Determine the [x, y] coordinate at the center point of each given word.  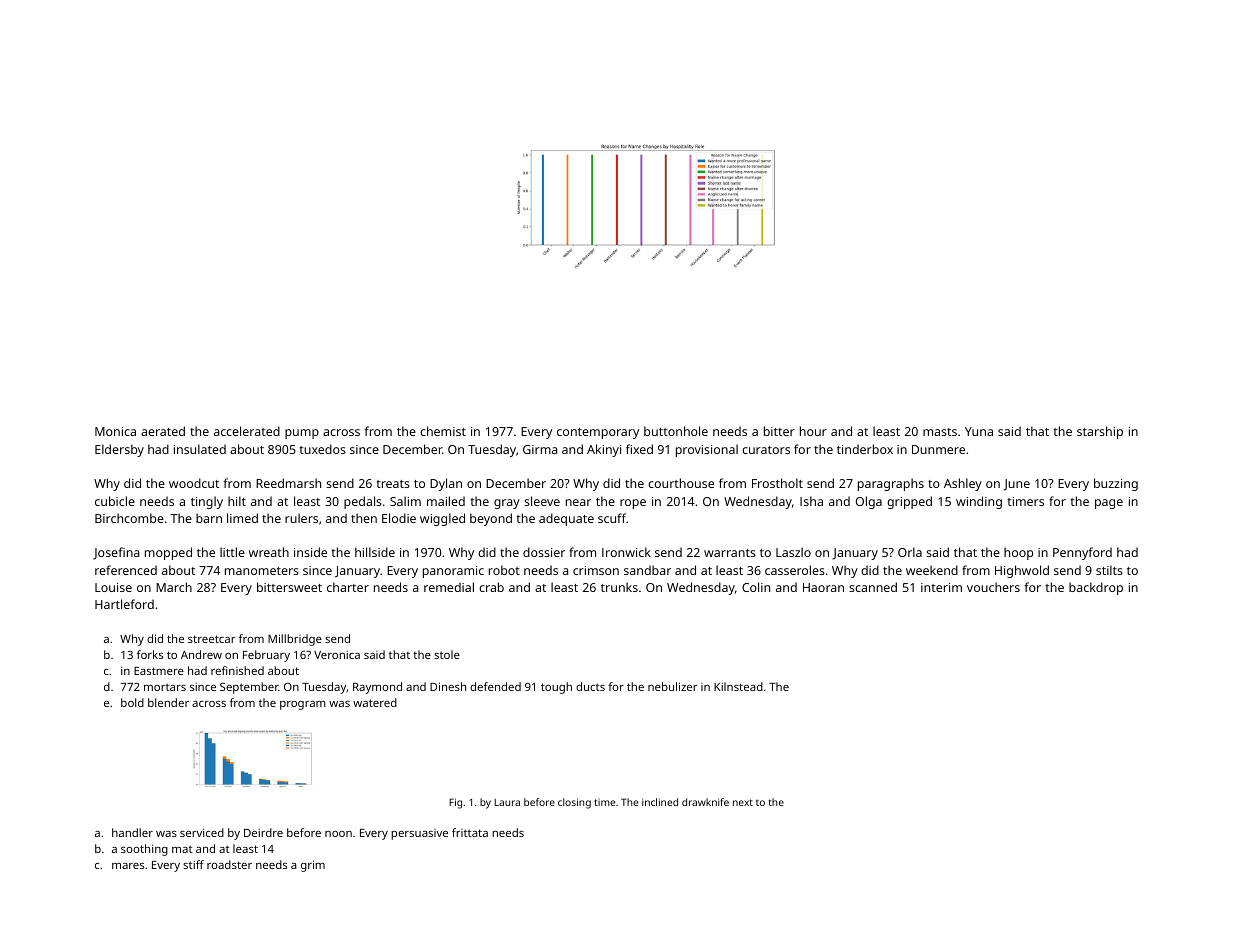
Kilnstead [738, 686]
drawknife [705, 802]
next [743, 802]
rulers [301, 518]
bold [132, 702]
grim [313, 866]
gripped [909, 502]
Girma [540, 449]
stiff [193, 864]
